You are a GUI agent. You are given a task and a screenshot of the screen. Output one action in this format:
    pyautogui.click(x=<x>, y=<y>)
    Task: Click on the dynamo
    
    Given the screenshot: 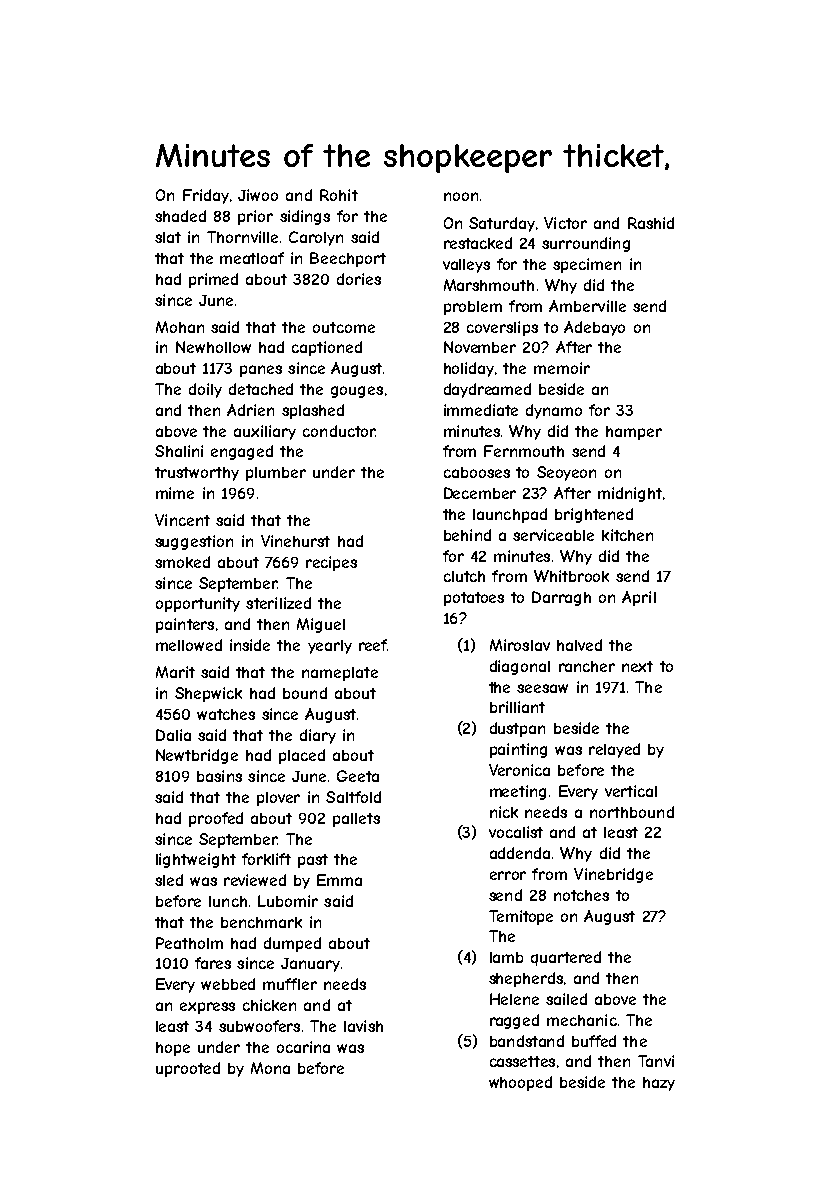 What is the action you would take?
    pyautogui.click(x=554, y=411)
